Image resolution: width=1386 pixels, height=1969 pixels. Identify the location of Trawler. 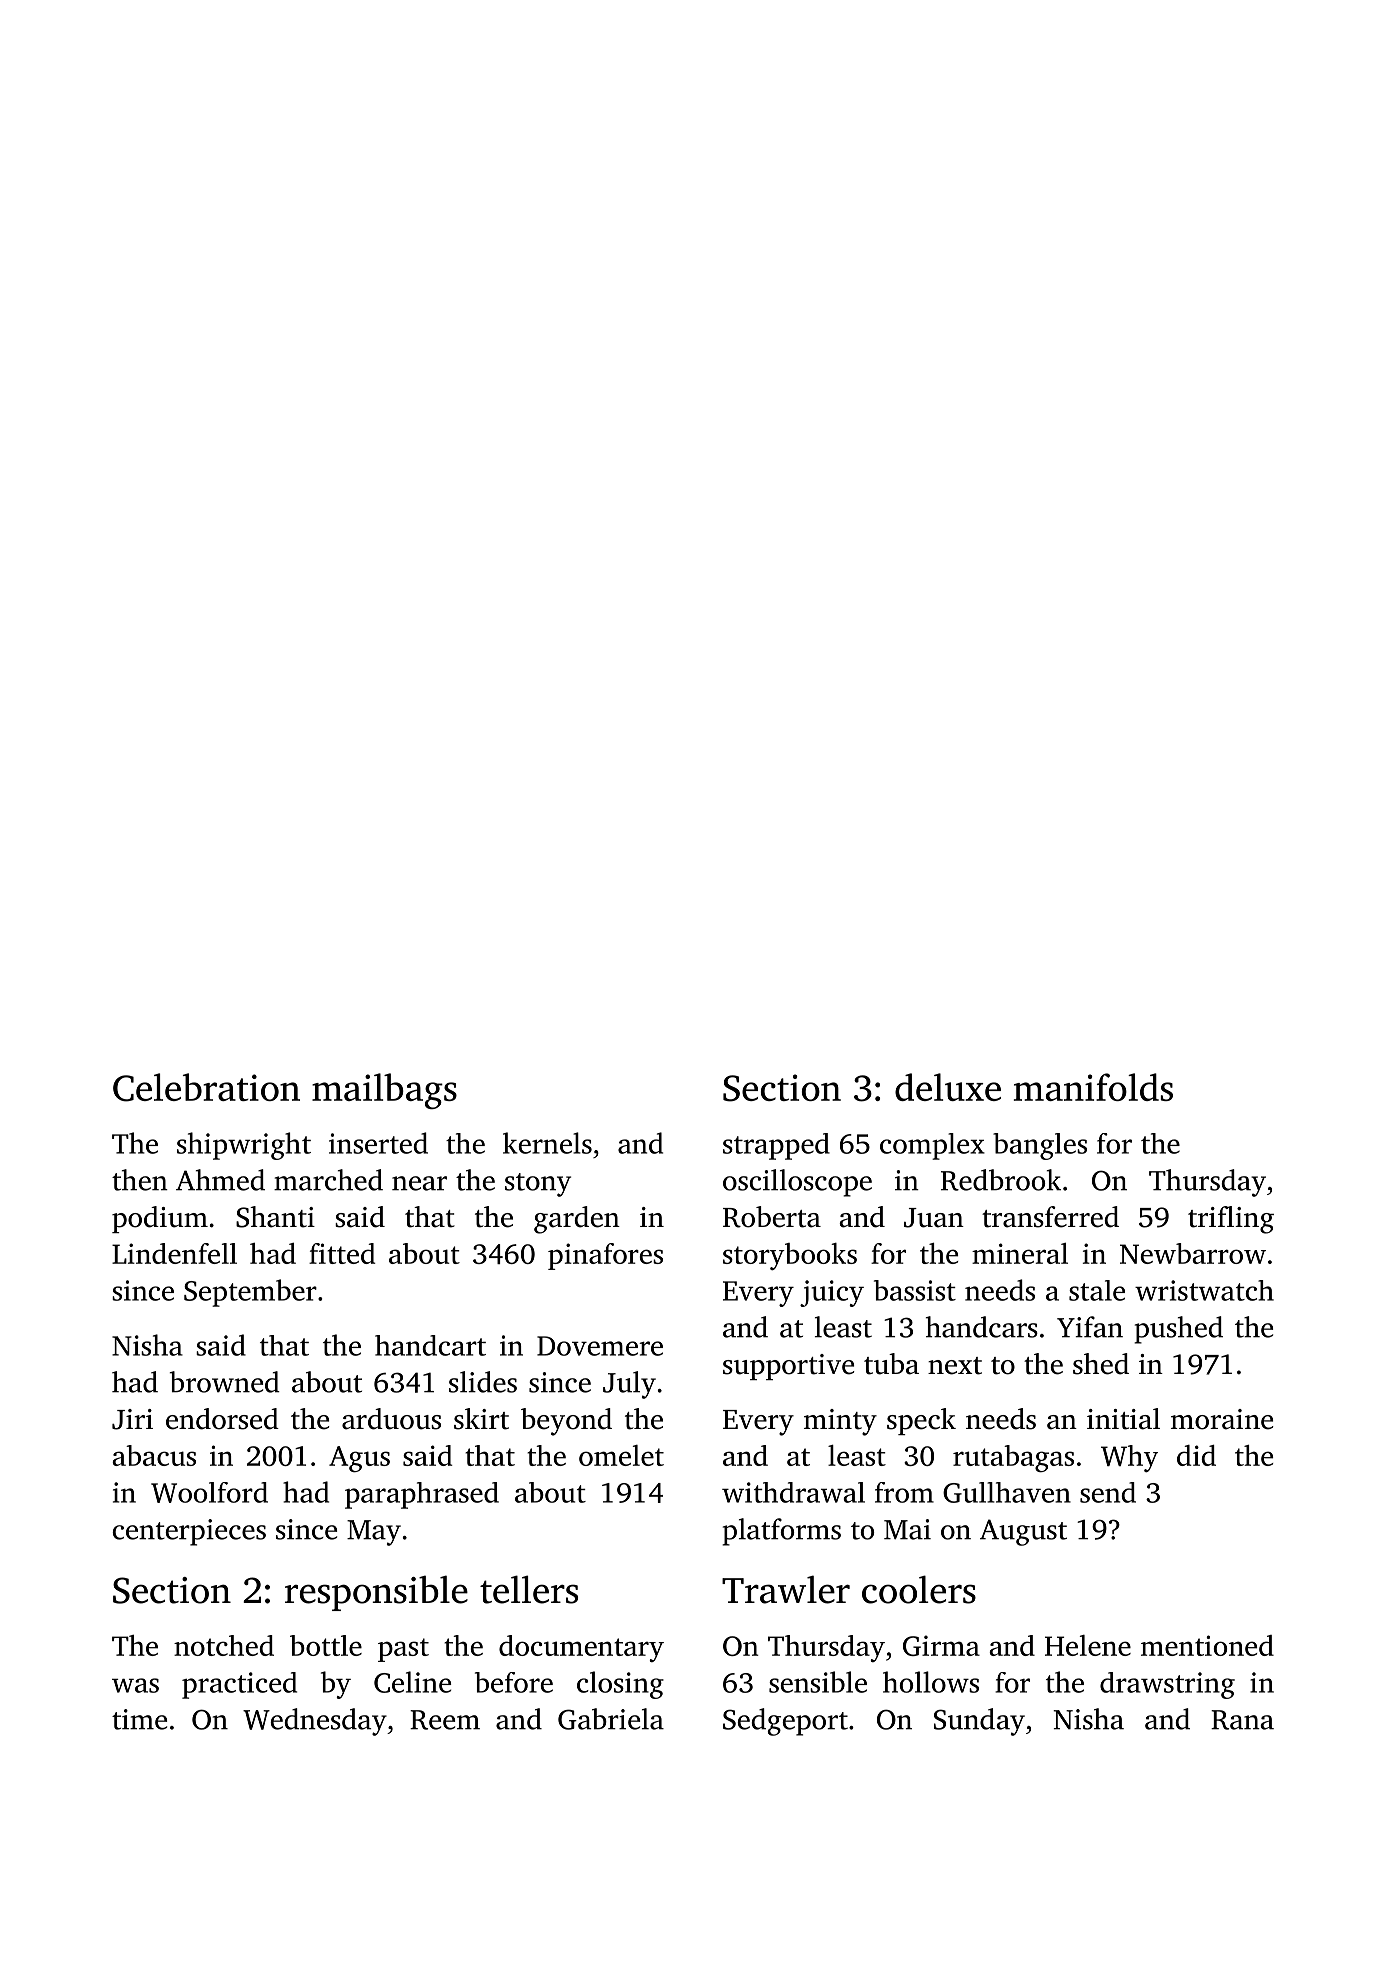
(786, 1589).
